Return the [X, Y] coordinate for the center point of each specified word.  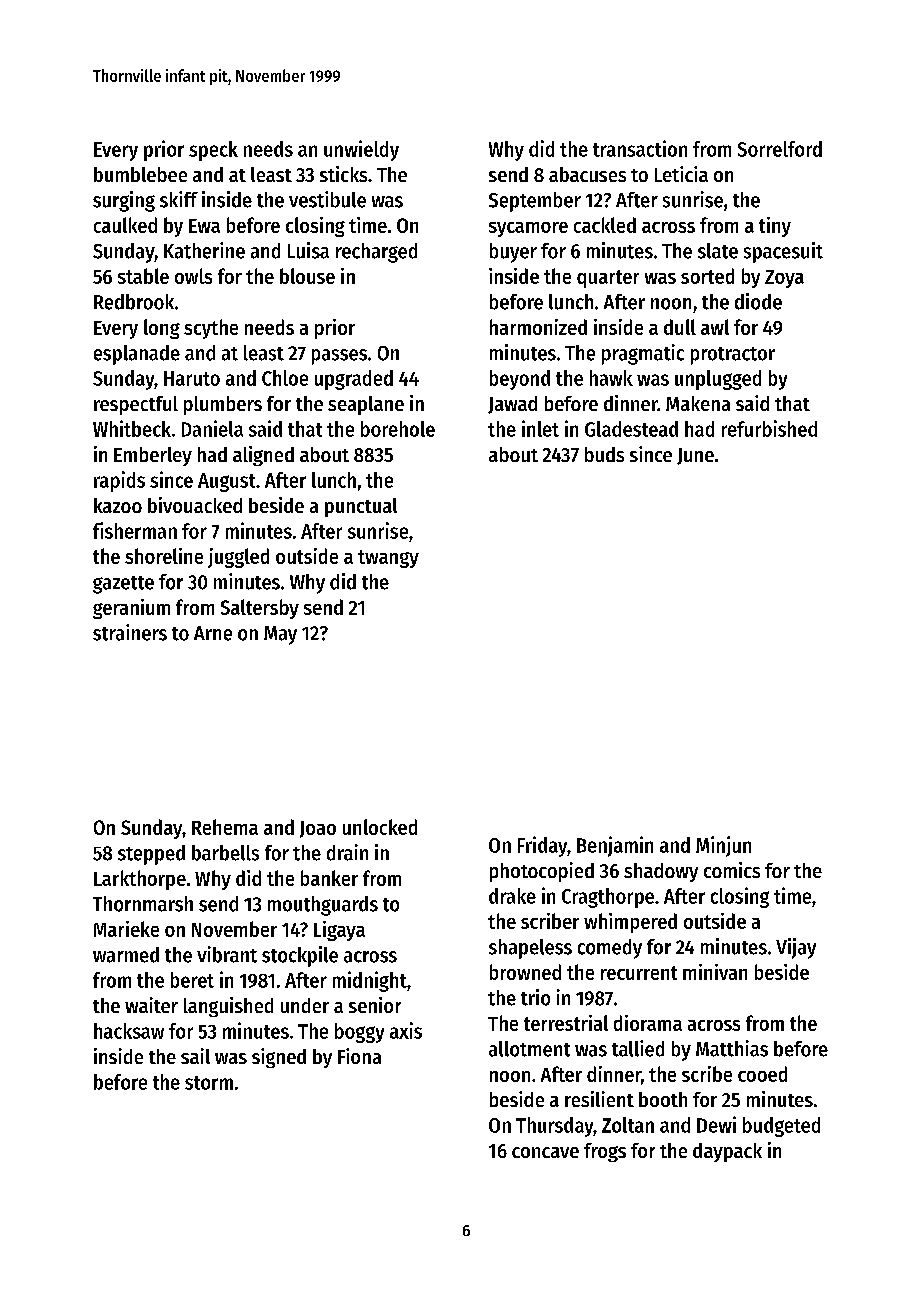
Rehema [225, 827]
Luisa [308, 250]
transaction [640, 148]
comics [732, 870]
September [535, 202]
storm [209, 1083]
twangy [388, 559]
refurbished [769, 428]
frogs [605, 1152]
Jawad [512, 405]
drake [512, 896]
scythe [211, 329]
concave [545, 1152]
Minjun [723, 846]
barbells [225, 853]
